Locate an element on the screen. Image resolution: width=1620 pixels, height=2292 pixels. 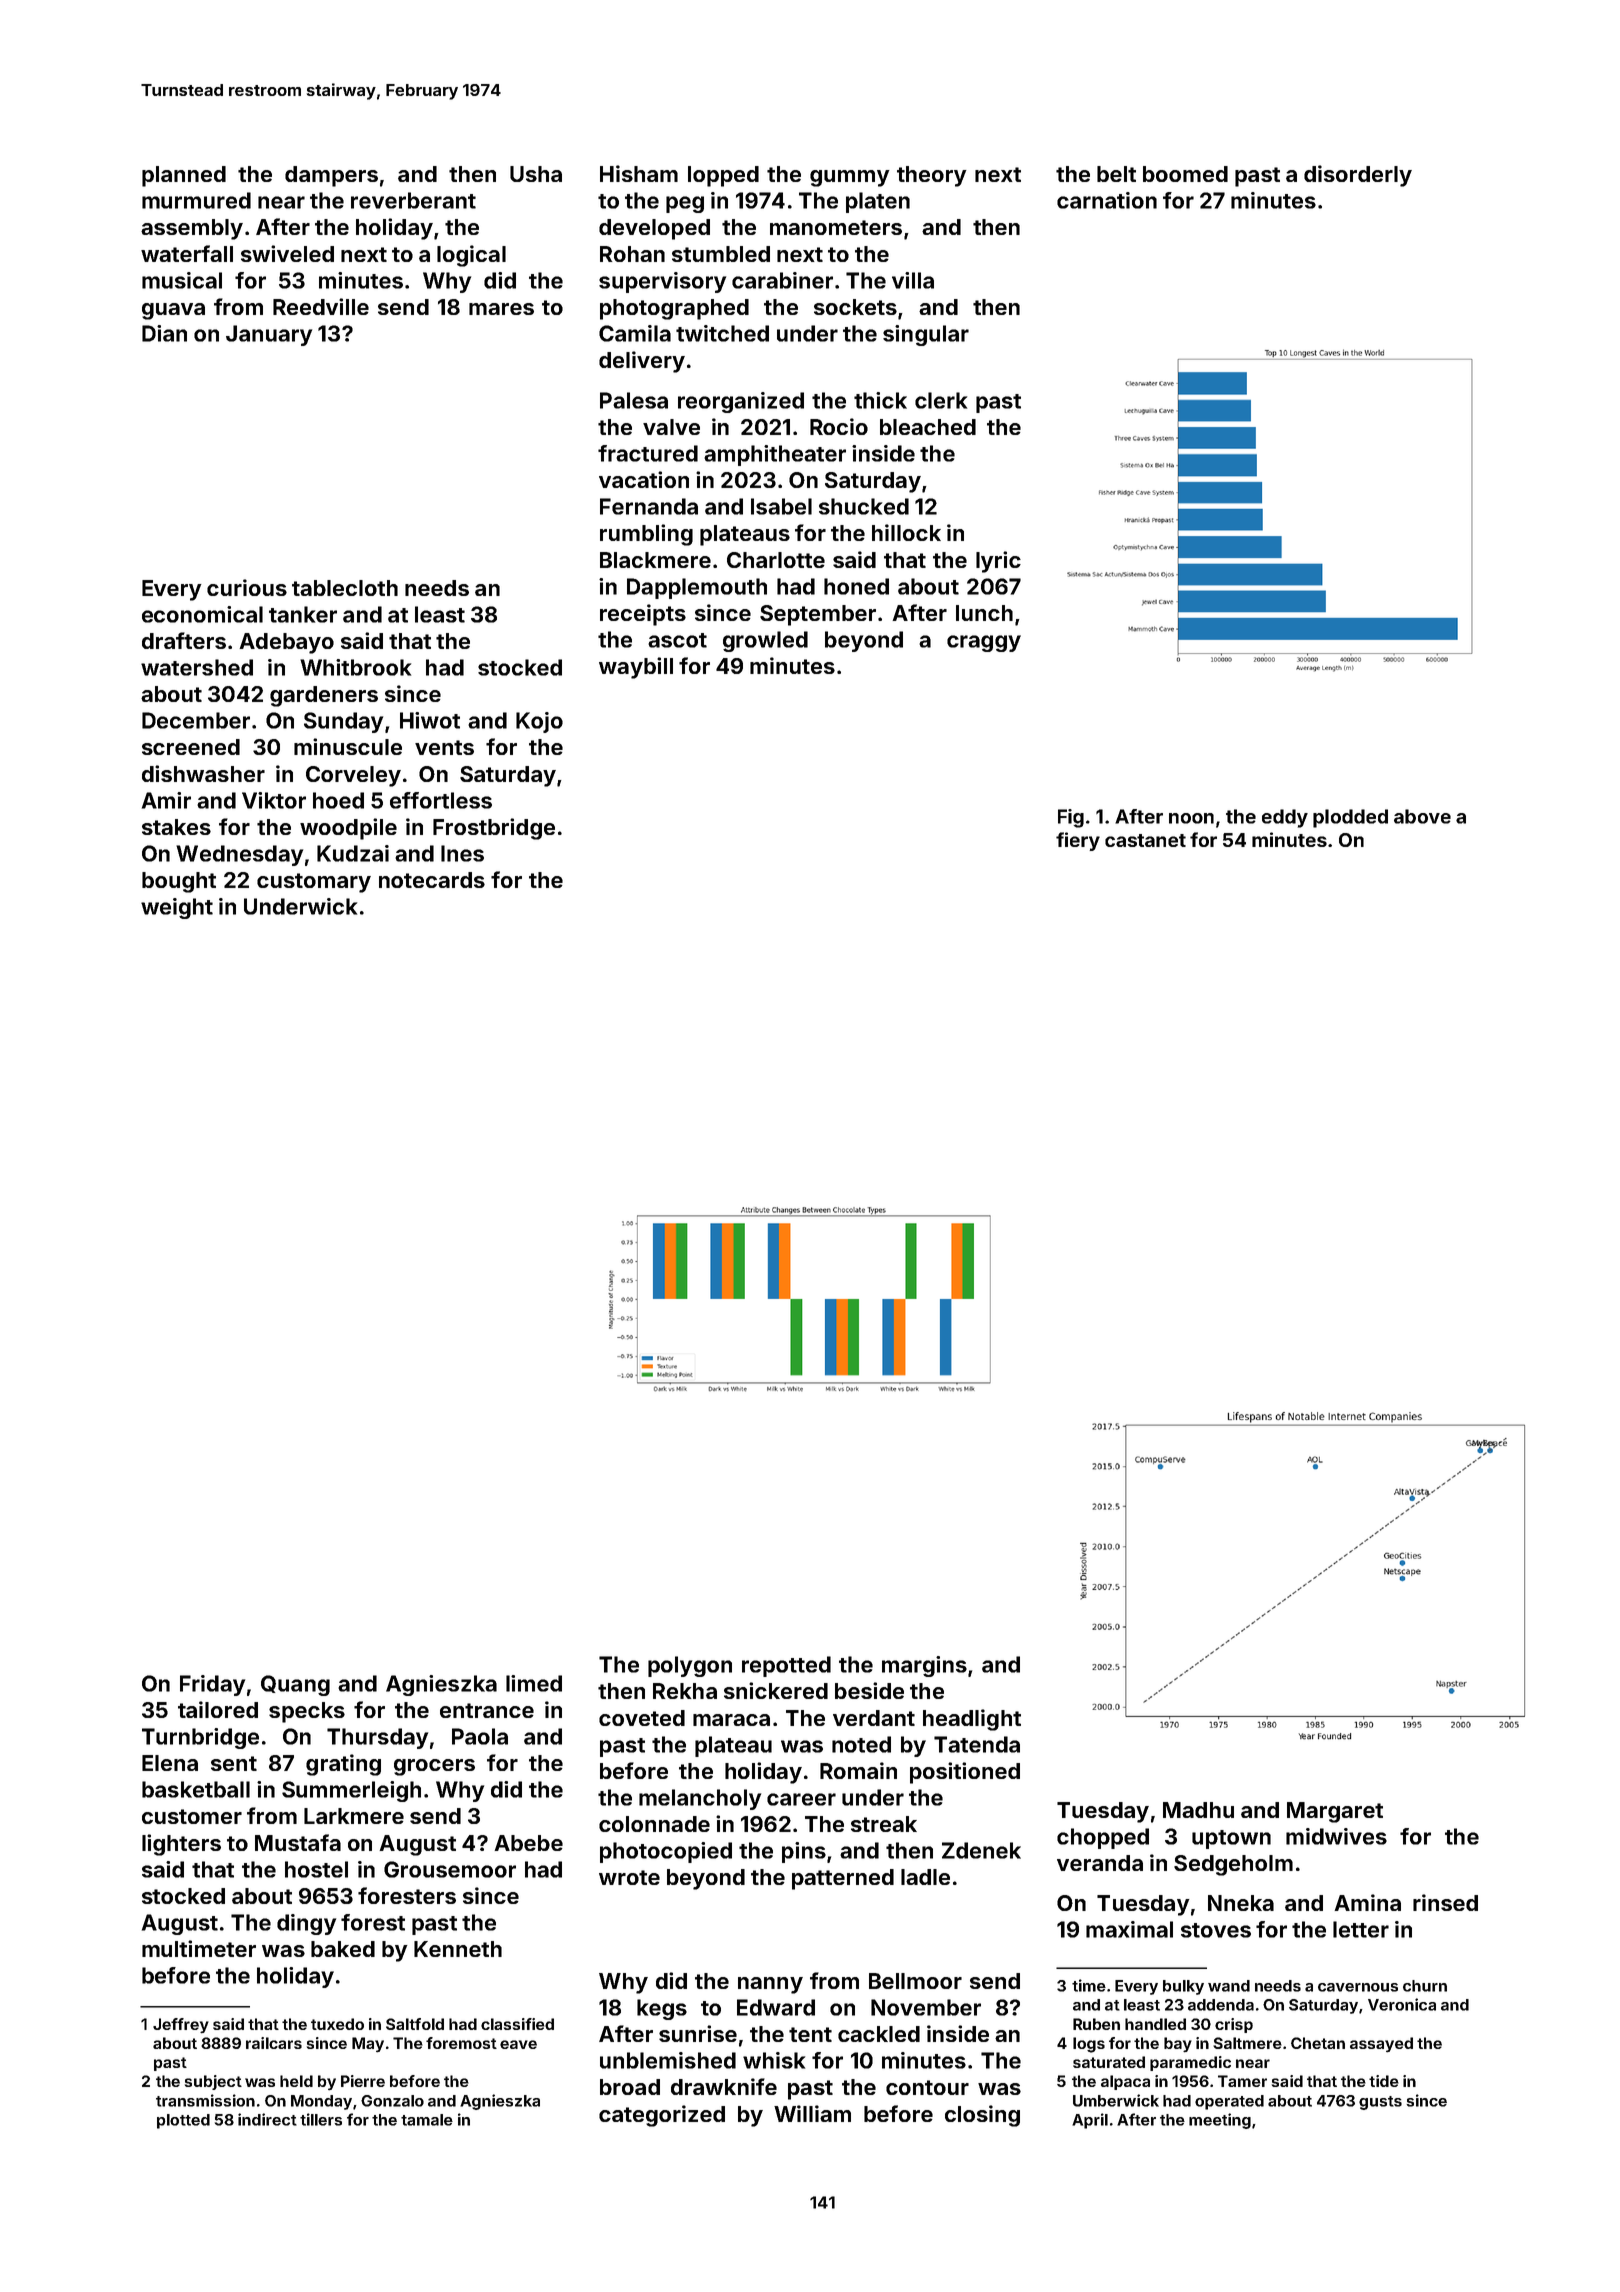
plodded is located at coordinates (1350, 818).
